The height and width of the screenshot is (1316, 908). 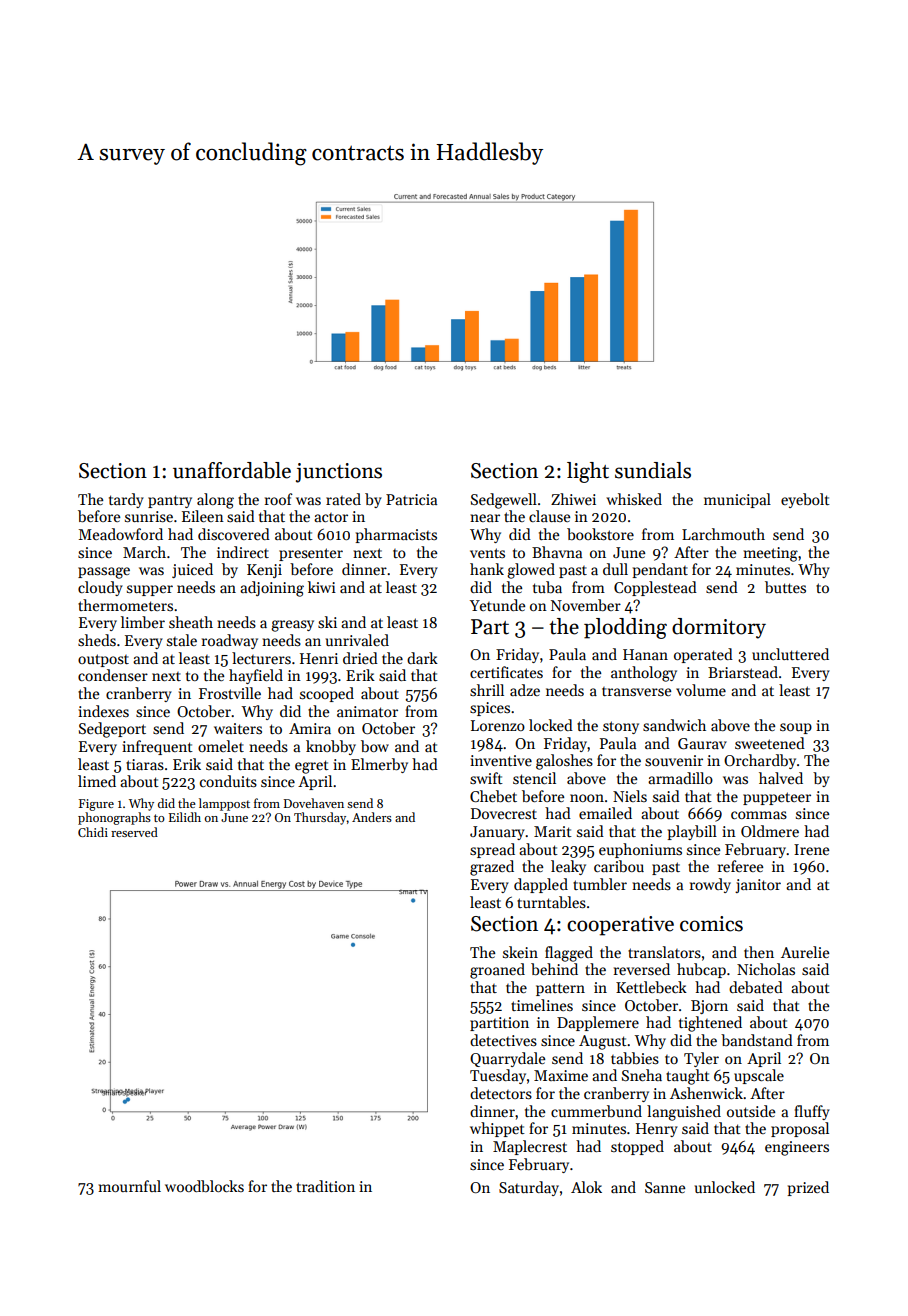 I want to click on mournful, so click(x=129, y=1186).
